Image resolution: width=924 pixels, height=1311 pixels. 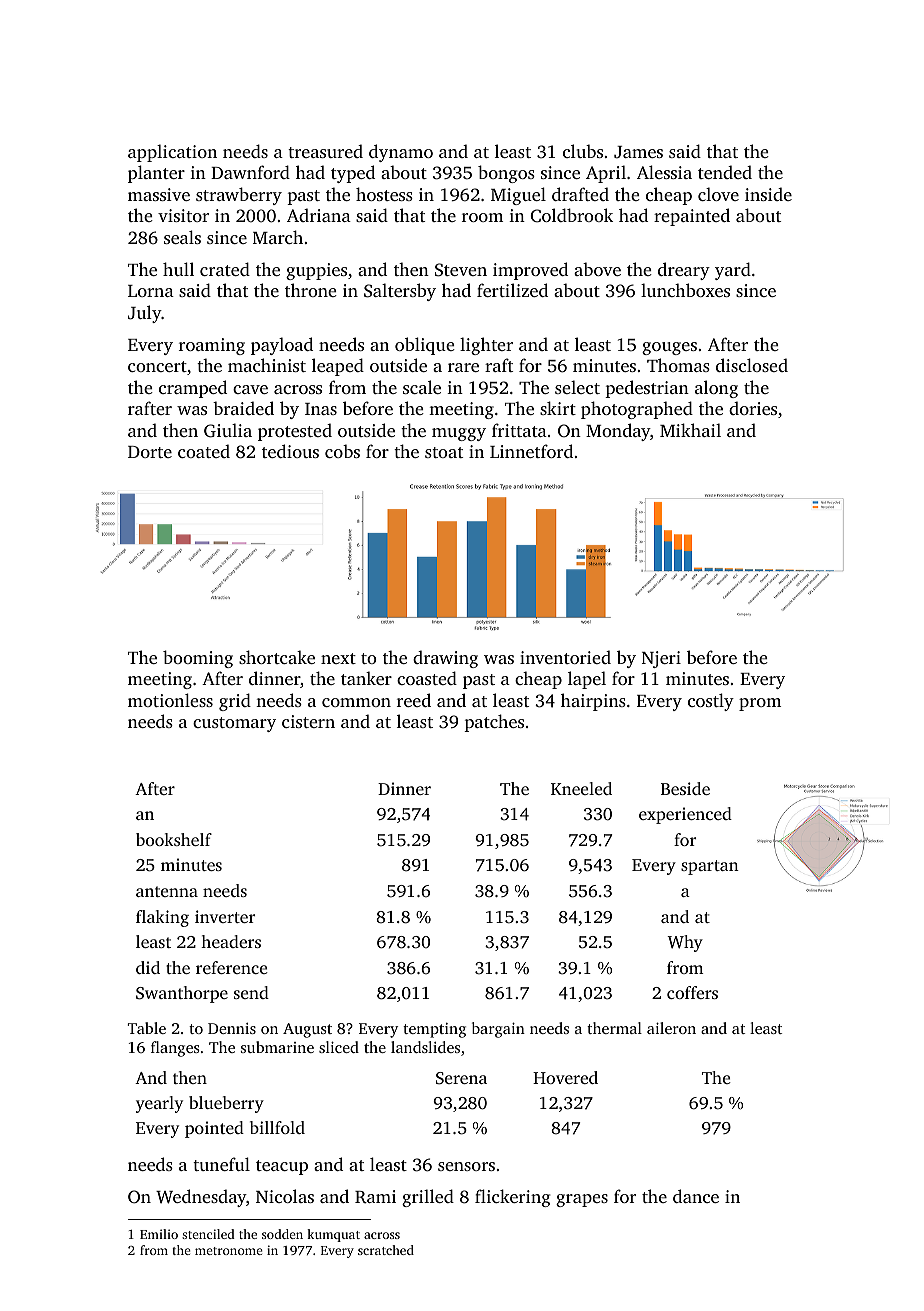 I want to click on customary, so click(x=234, y=724).
